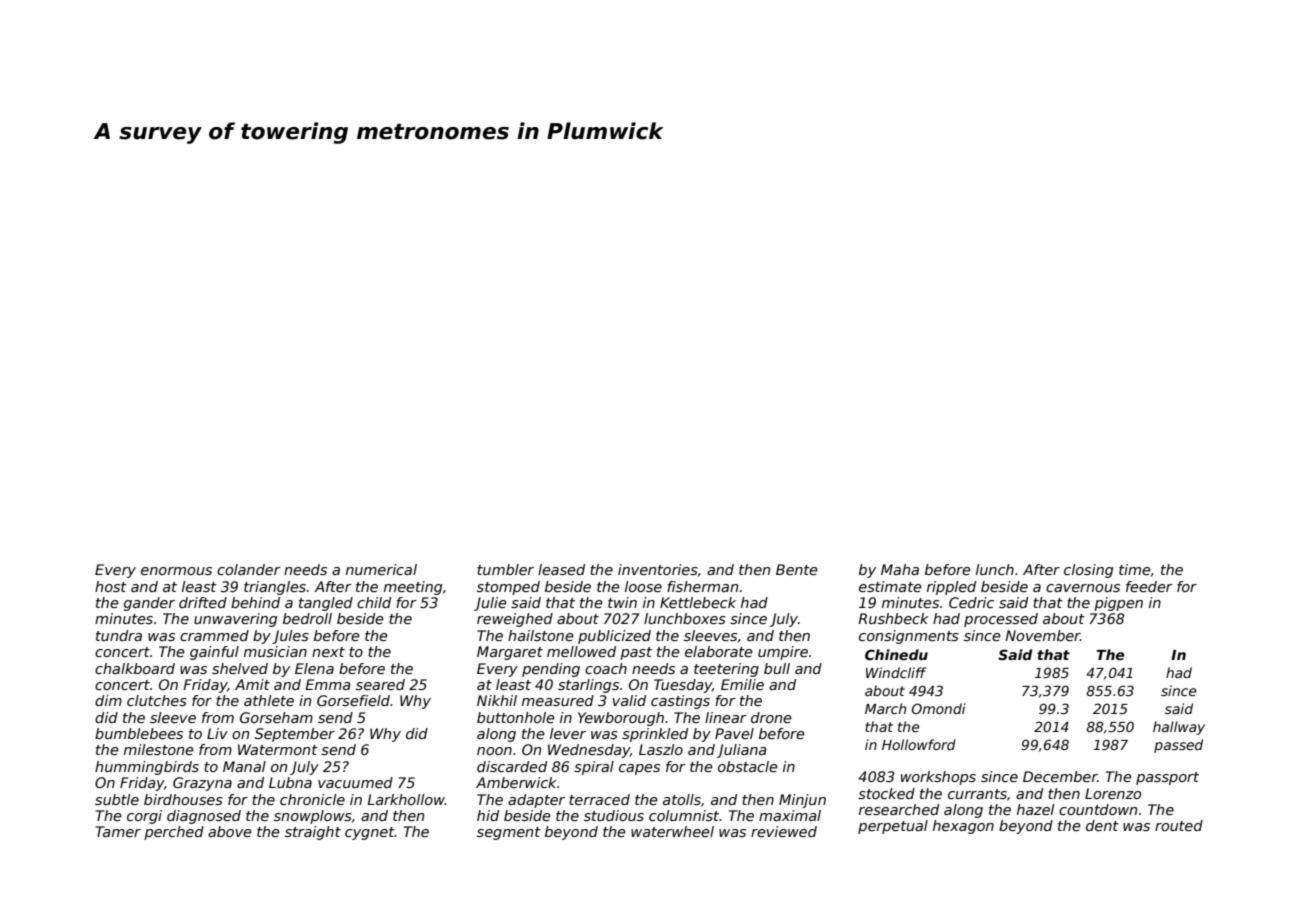  Describe the element at coordinates (1098, 809) in the document. I see `countdown` at that location.
